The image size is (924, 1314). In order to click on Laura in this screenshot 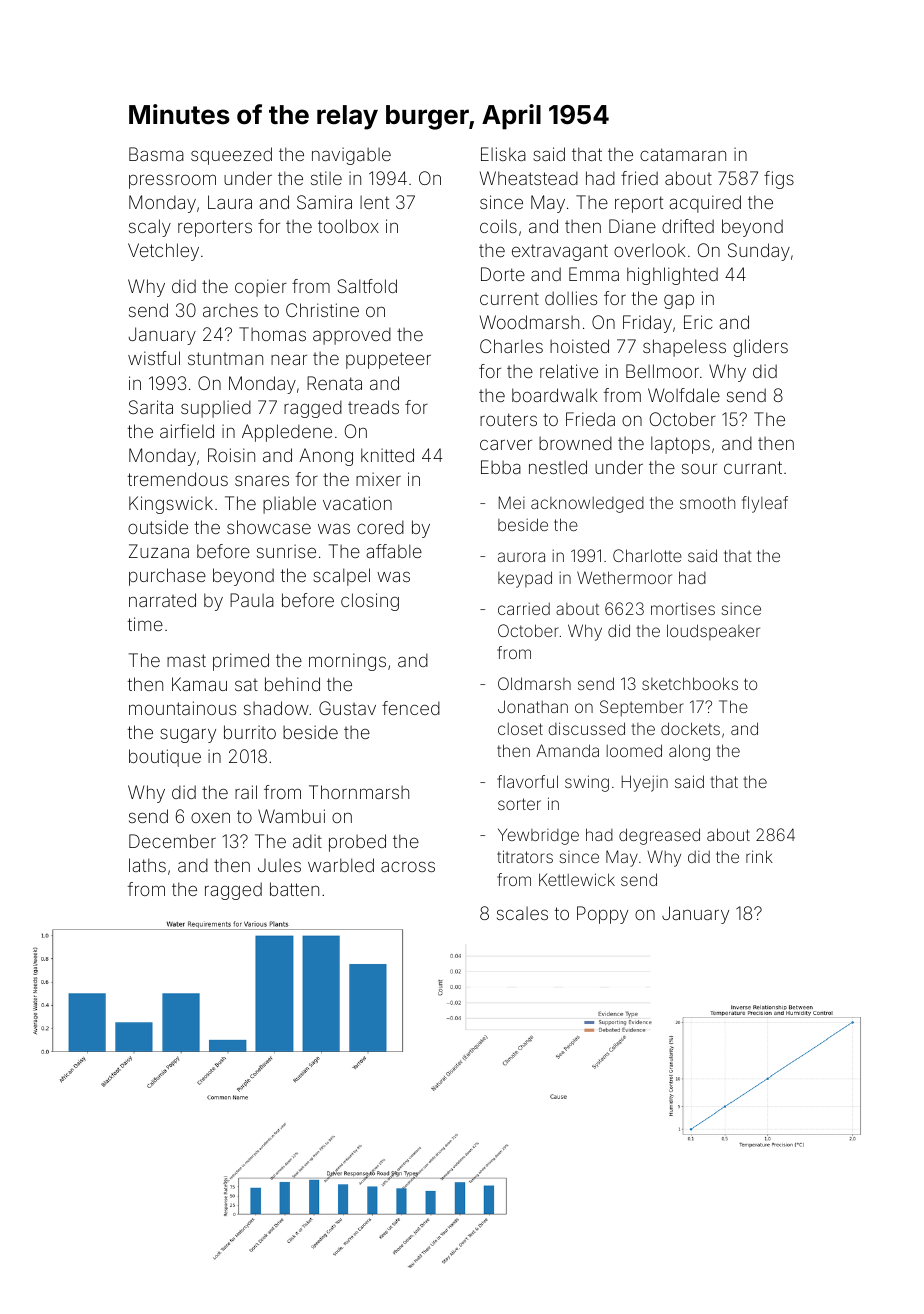, I will do `click(230, 202)`.
